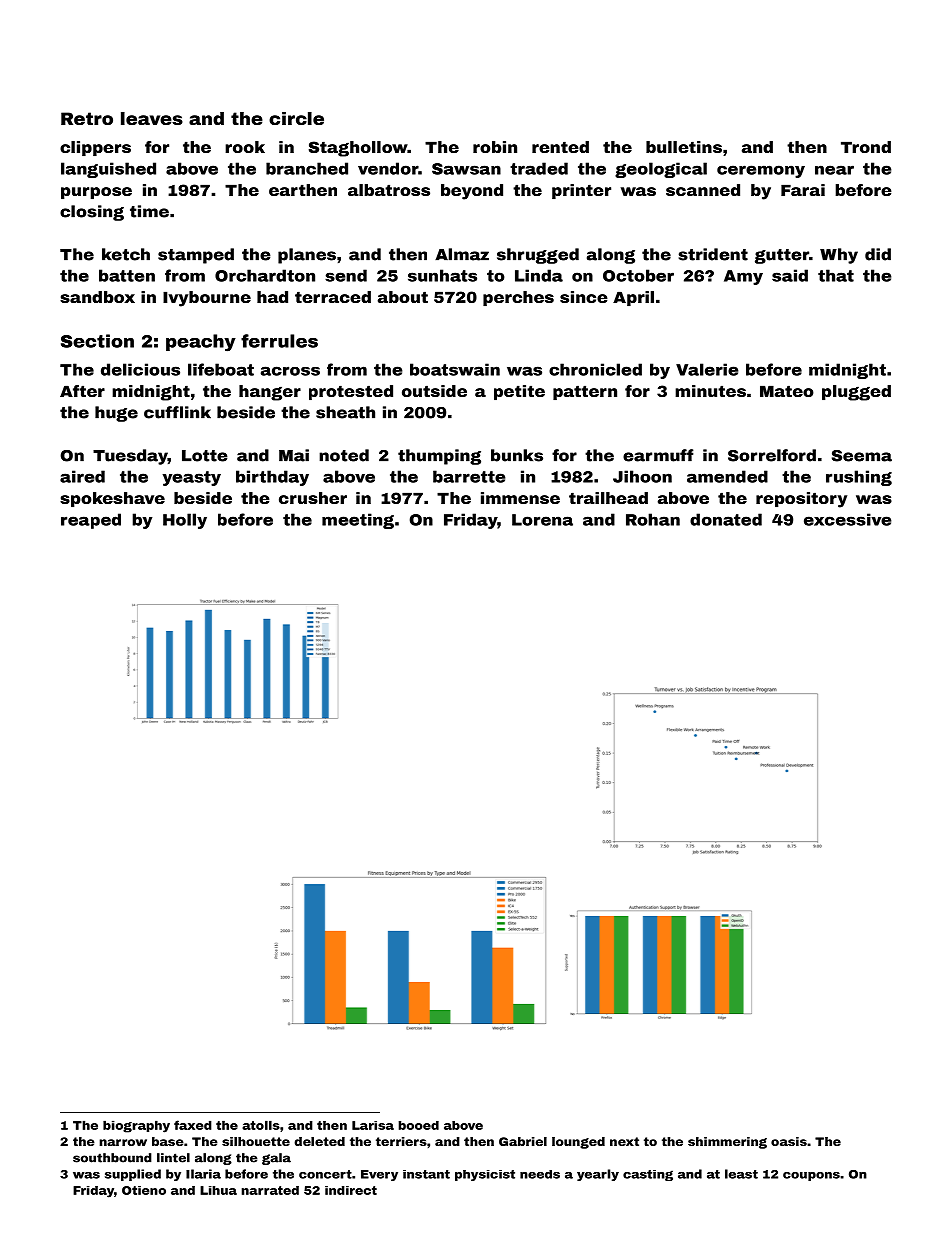 The height and width of the document is (1233, 952). Describe the element at coordinates (761, 171) in the document. I see `ceremony` at that location.
